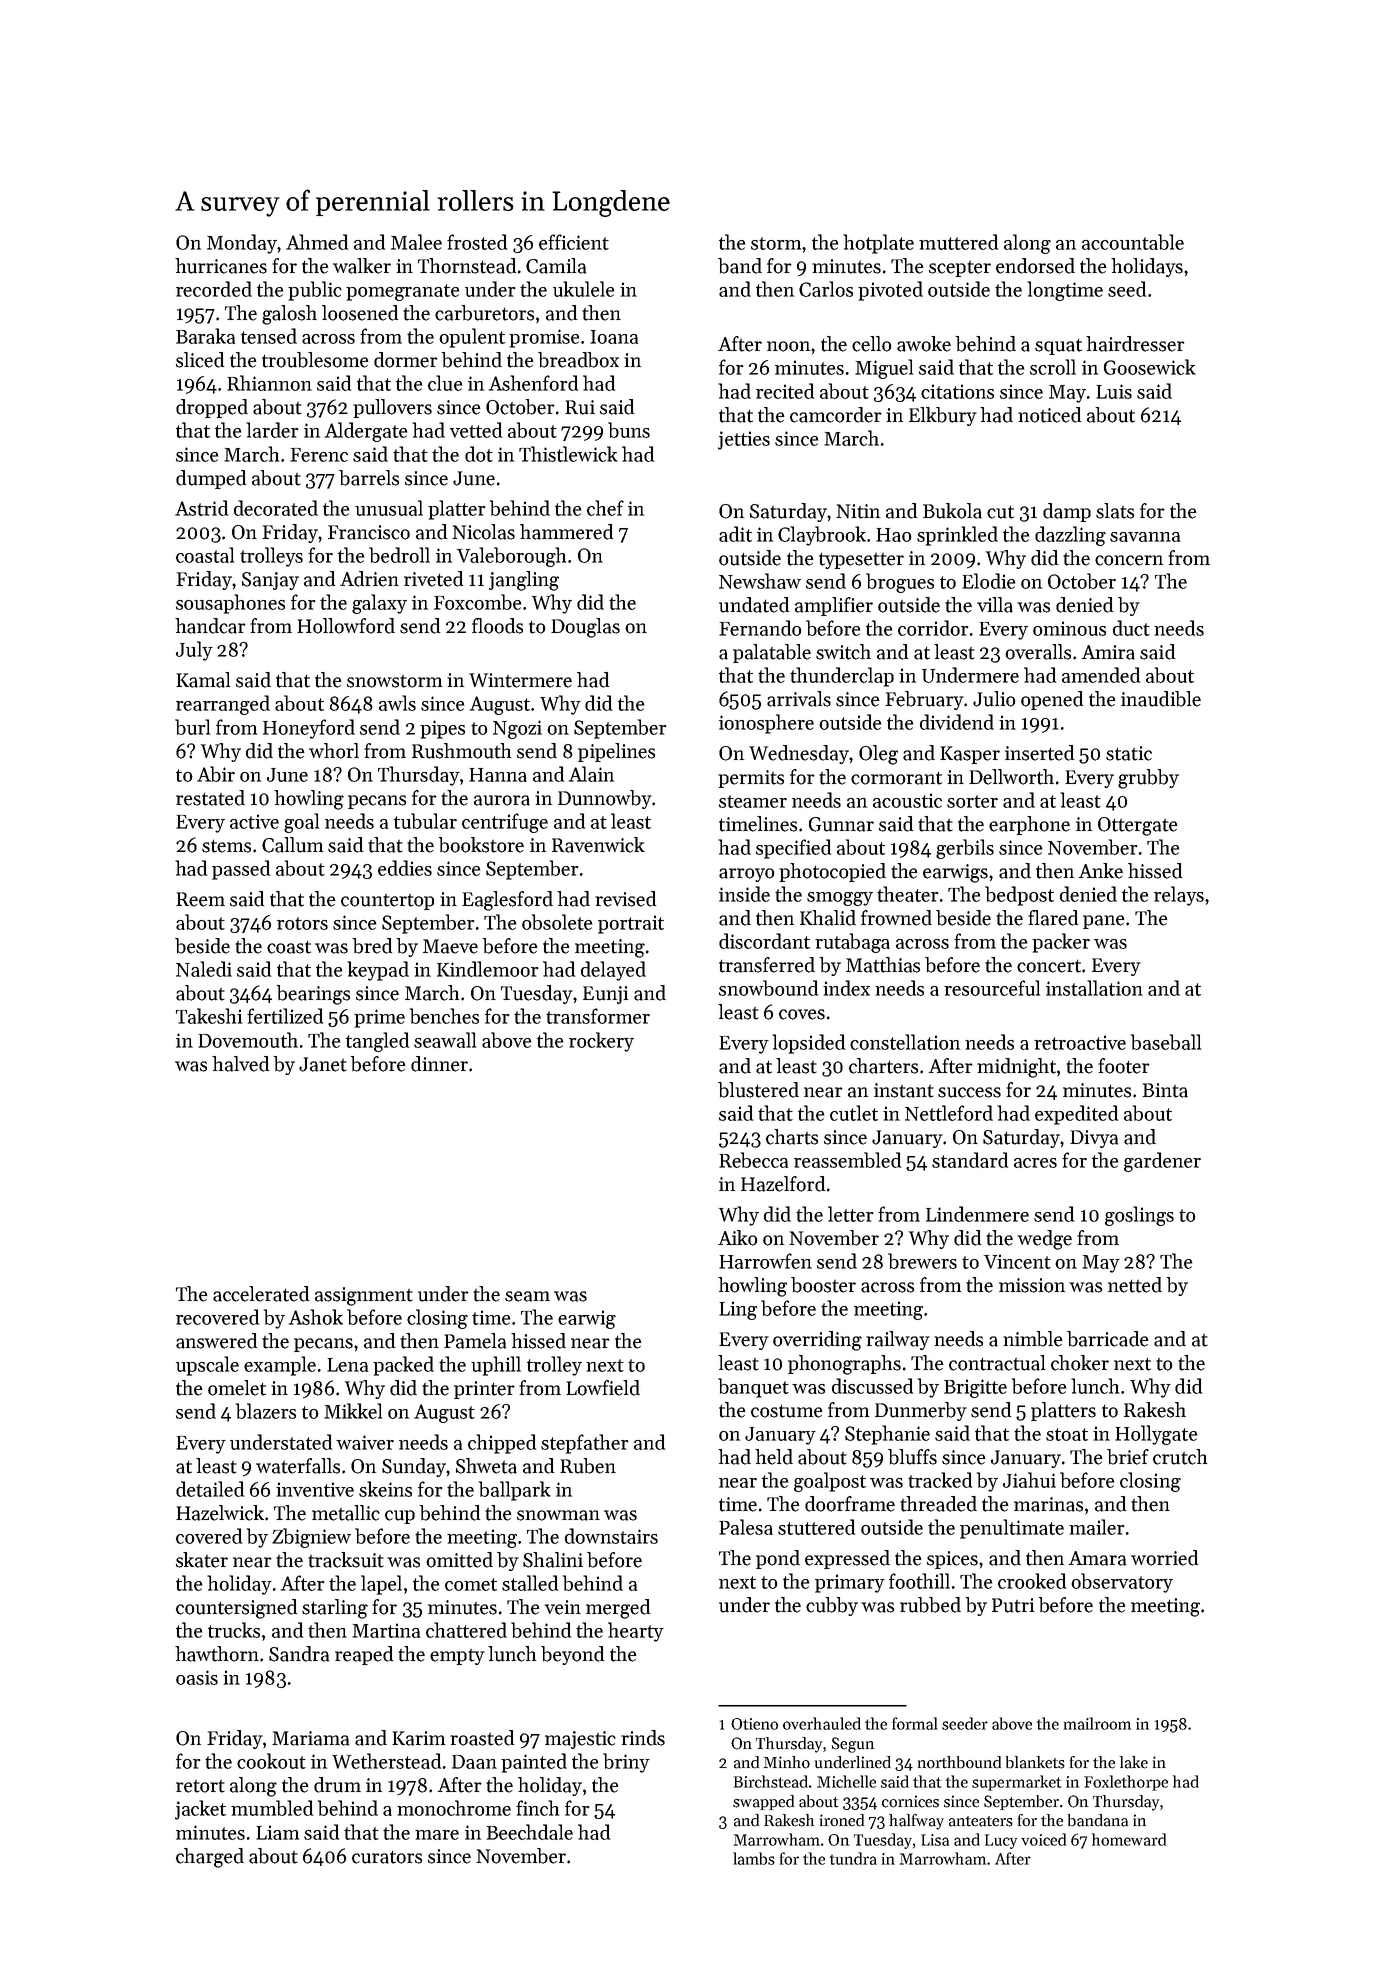 This screenshot has height=1969, width=1386. I want to click on gerbils, so click(965, 849).
